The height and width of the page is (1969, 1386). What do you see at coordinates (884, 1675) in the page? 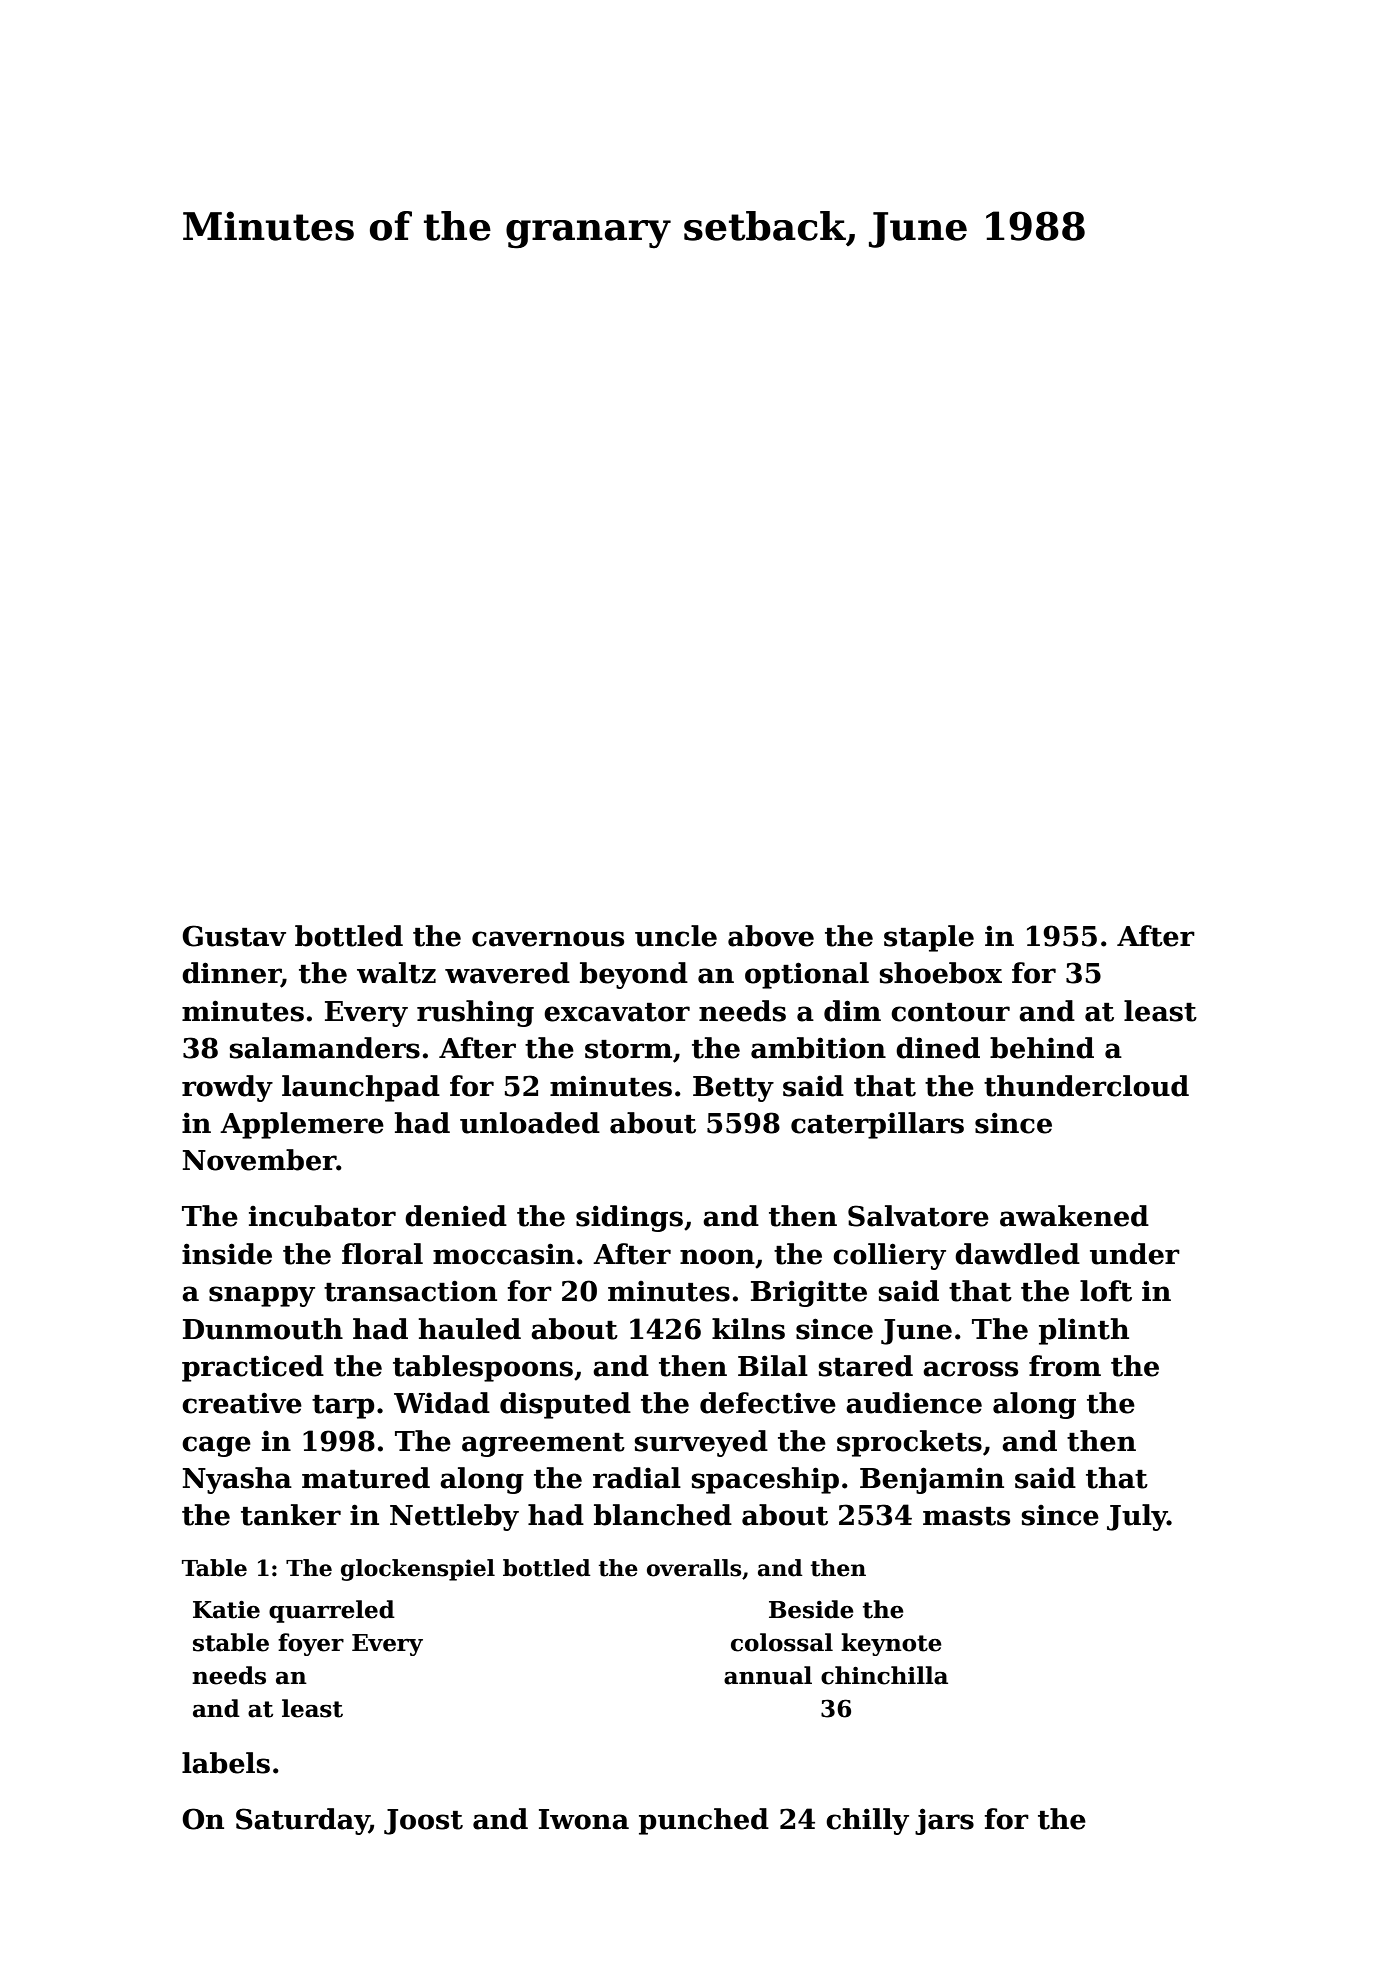
I see `chinchilla` at bounding box center [884, 1675].
